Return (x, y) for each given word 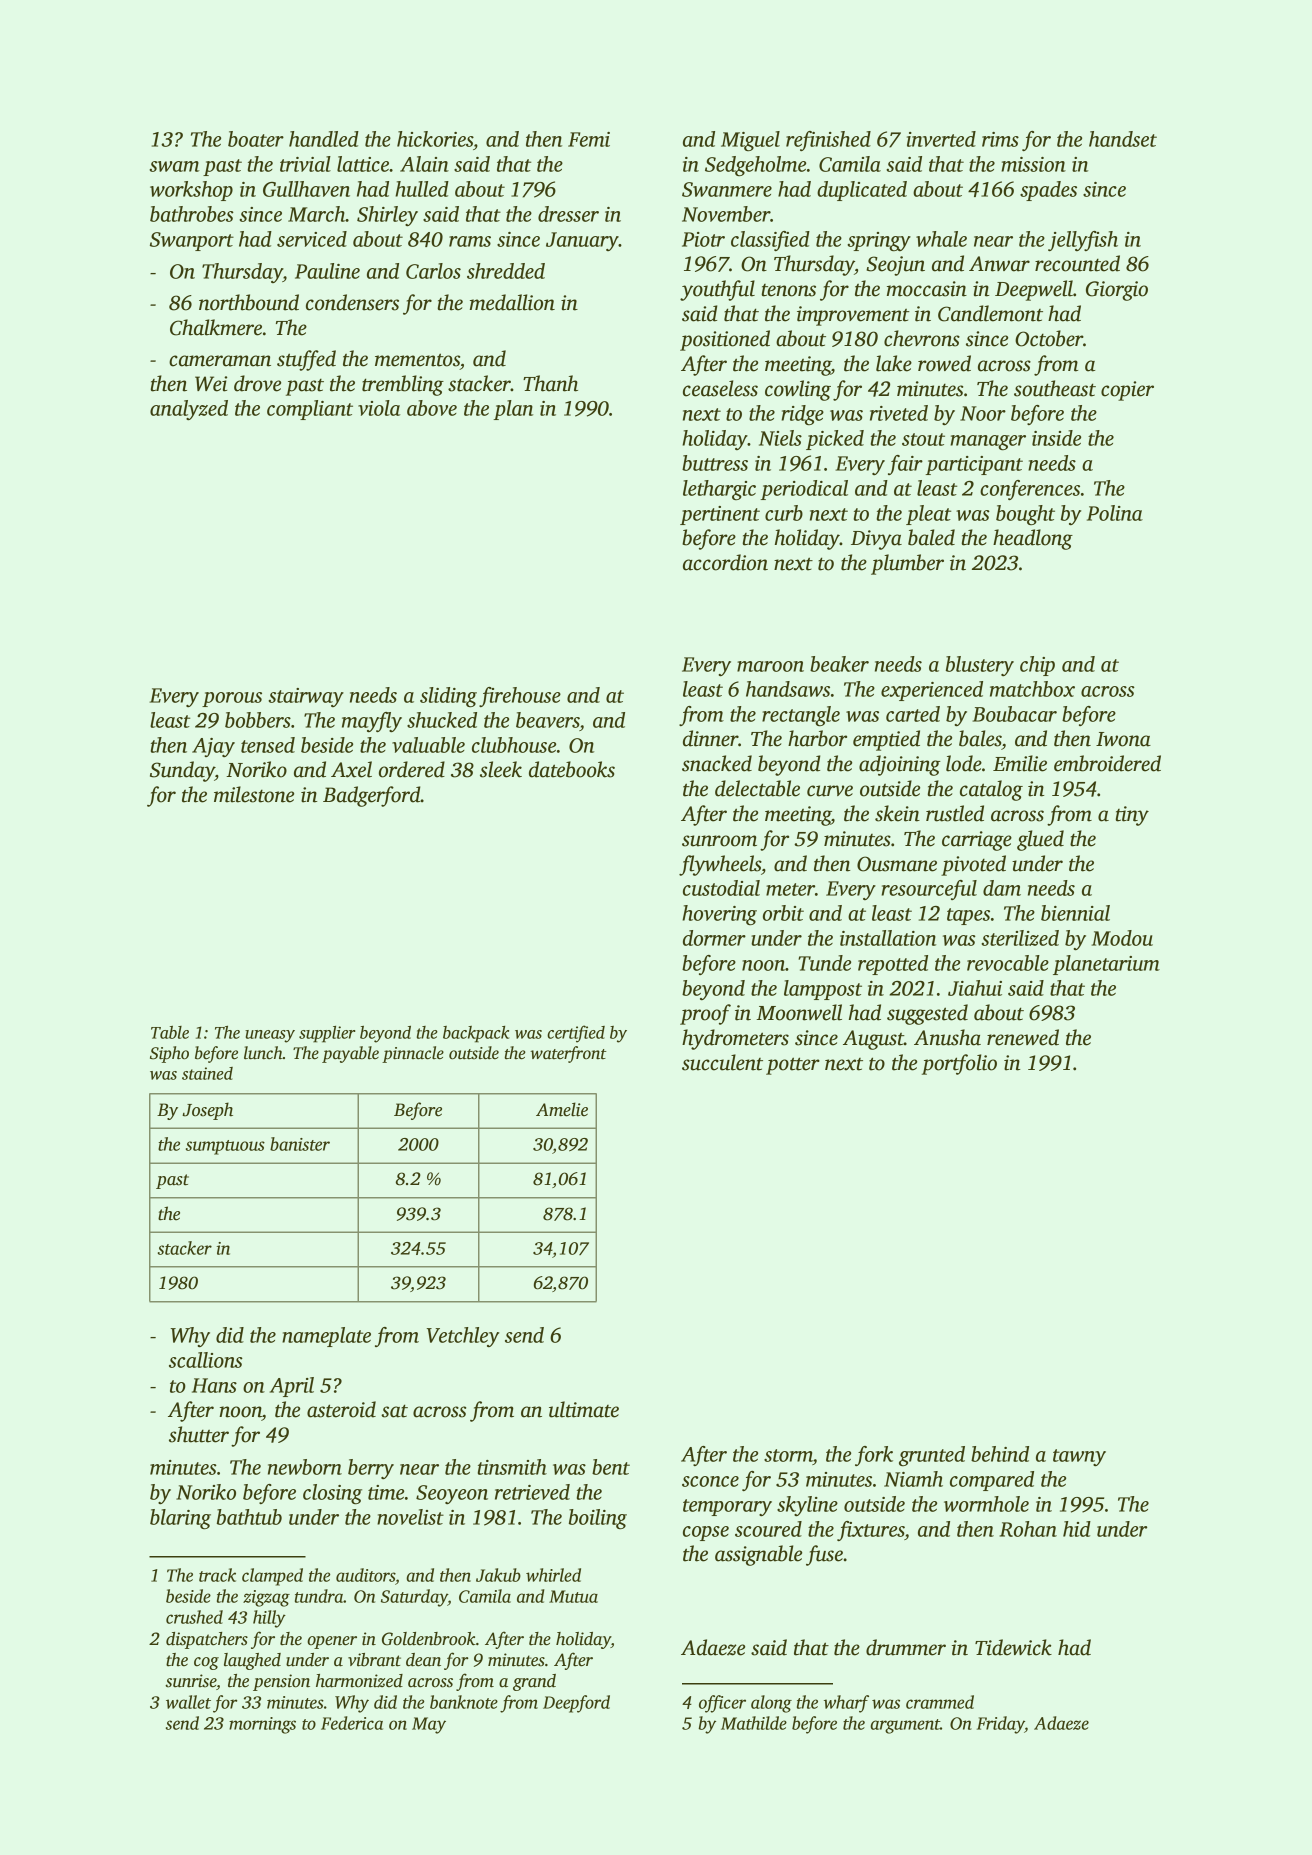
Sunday (182, 771)
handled (324, 139)
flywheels (720, 865)
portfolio (959, 1064)
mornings (262, 1725)
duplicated (862, 191)
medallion (512, 302)
